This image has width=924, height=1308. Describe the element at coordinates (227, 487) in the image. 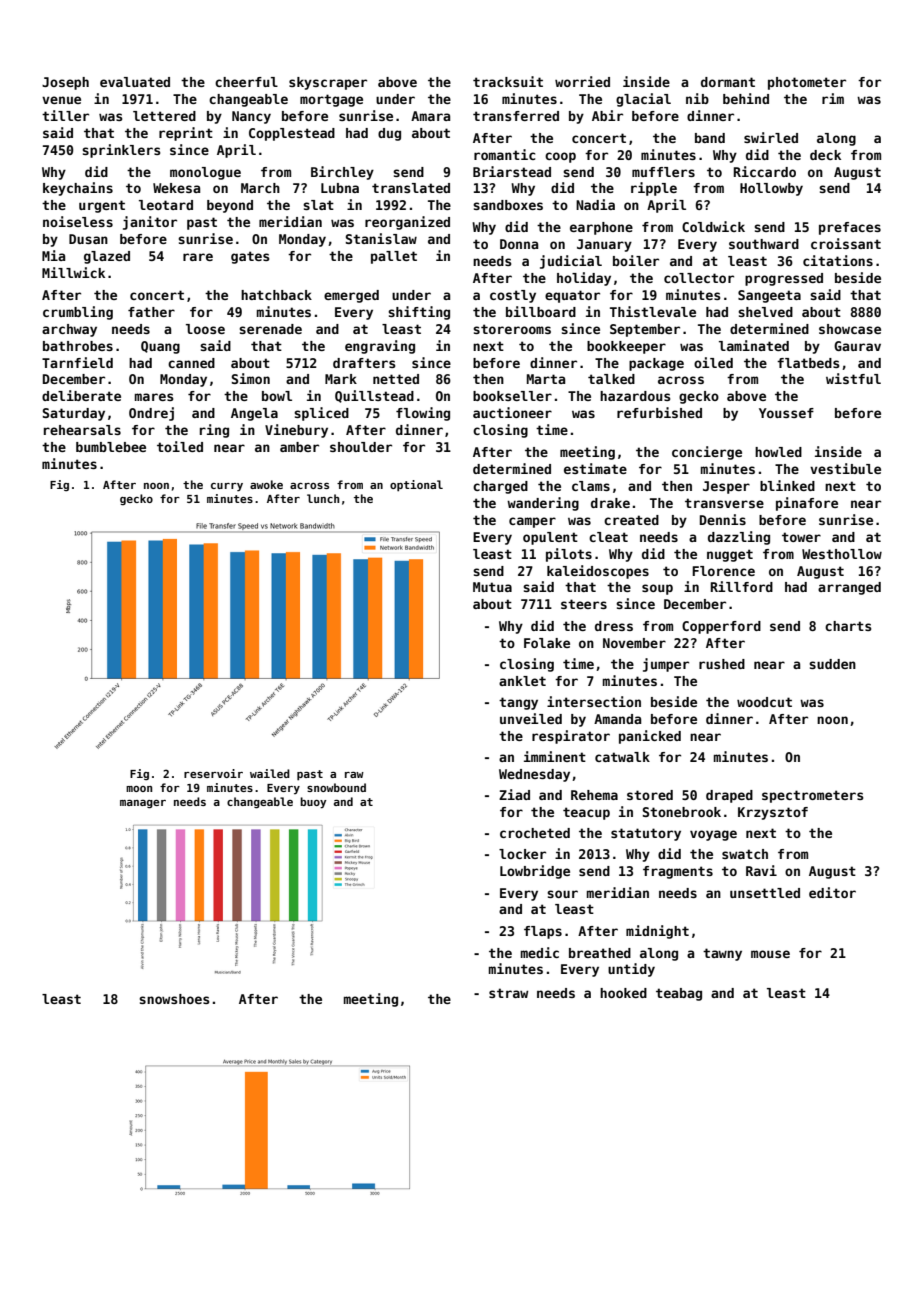

I see `curry` at that location.
